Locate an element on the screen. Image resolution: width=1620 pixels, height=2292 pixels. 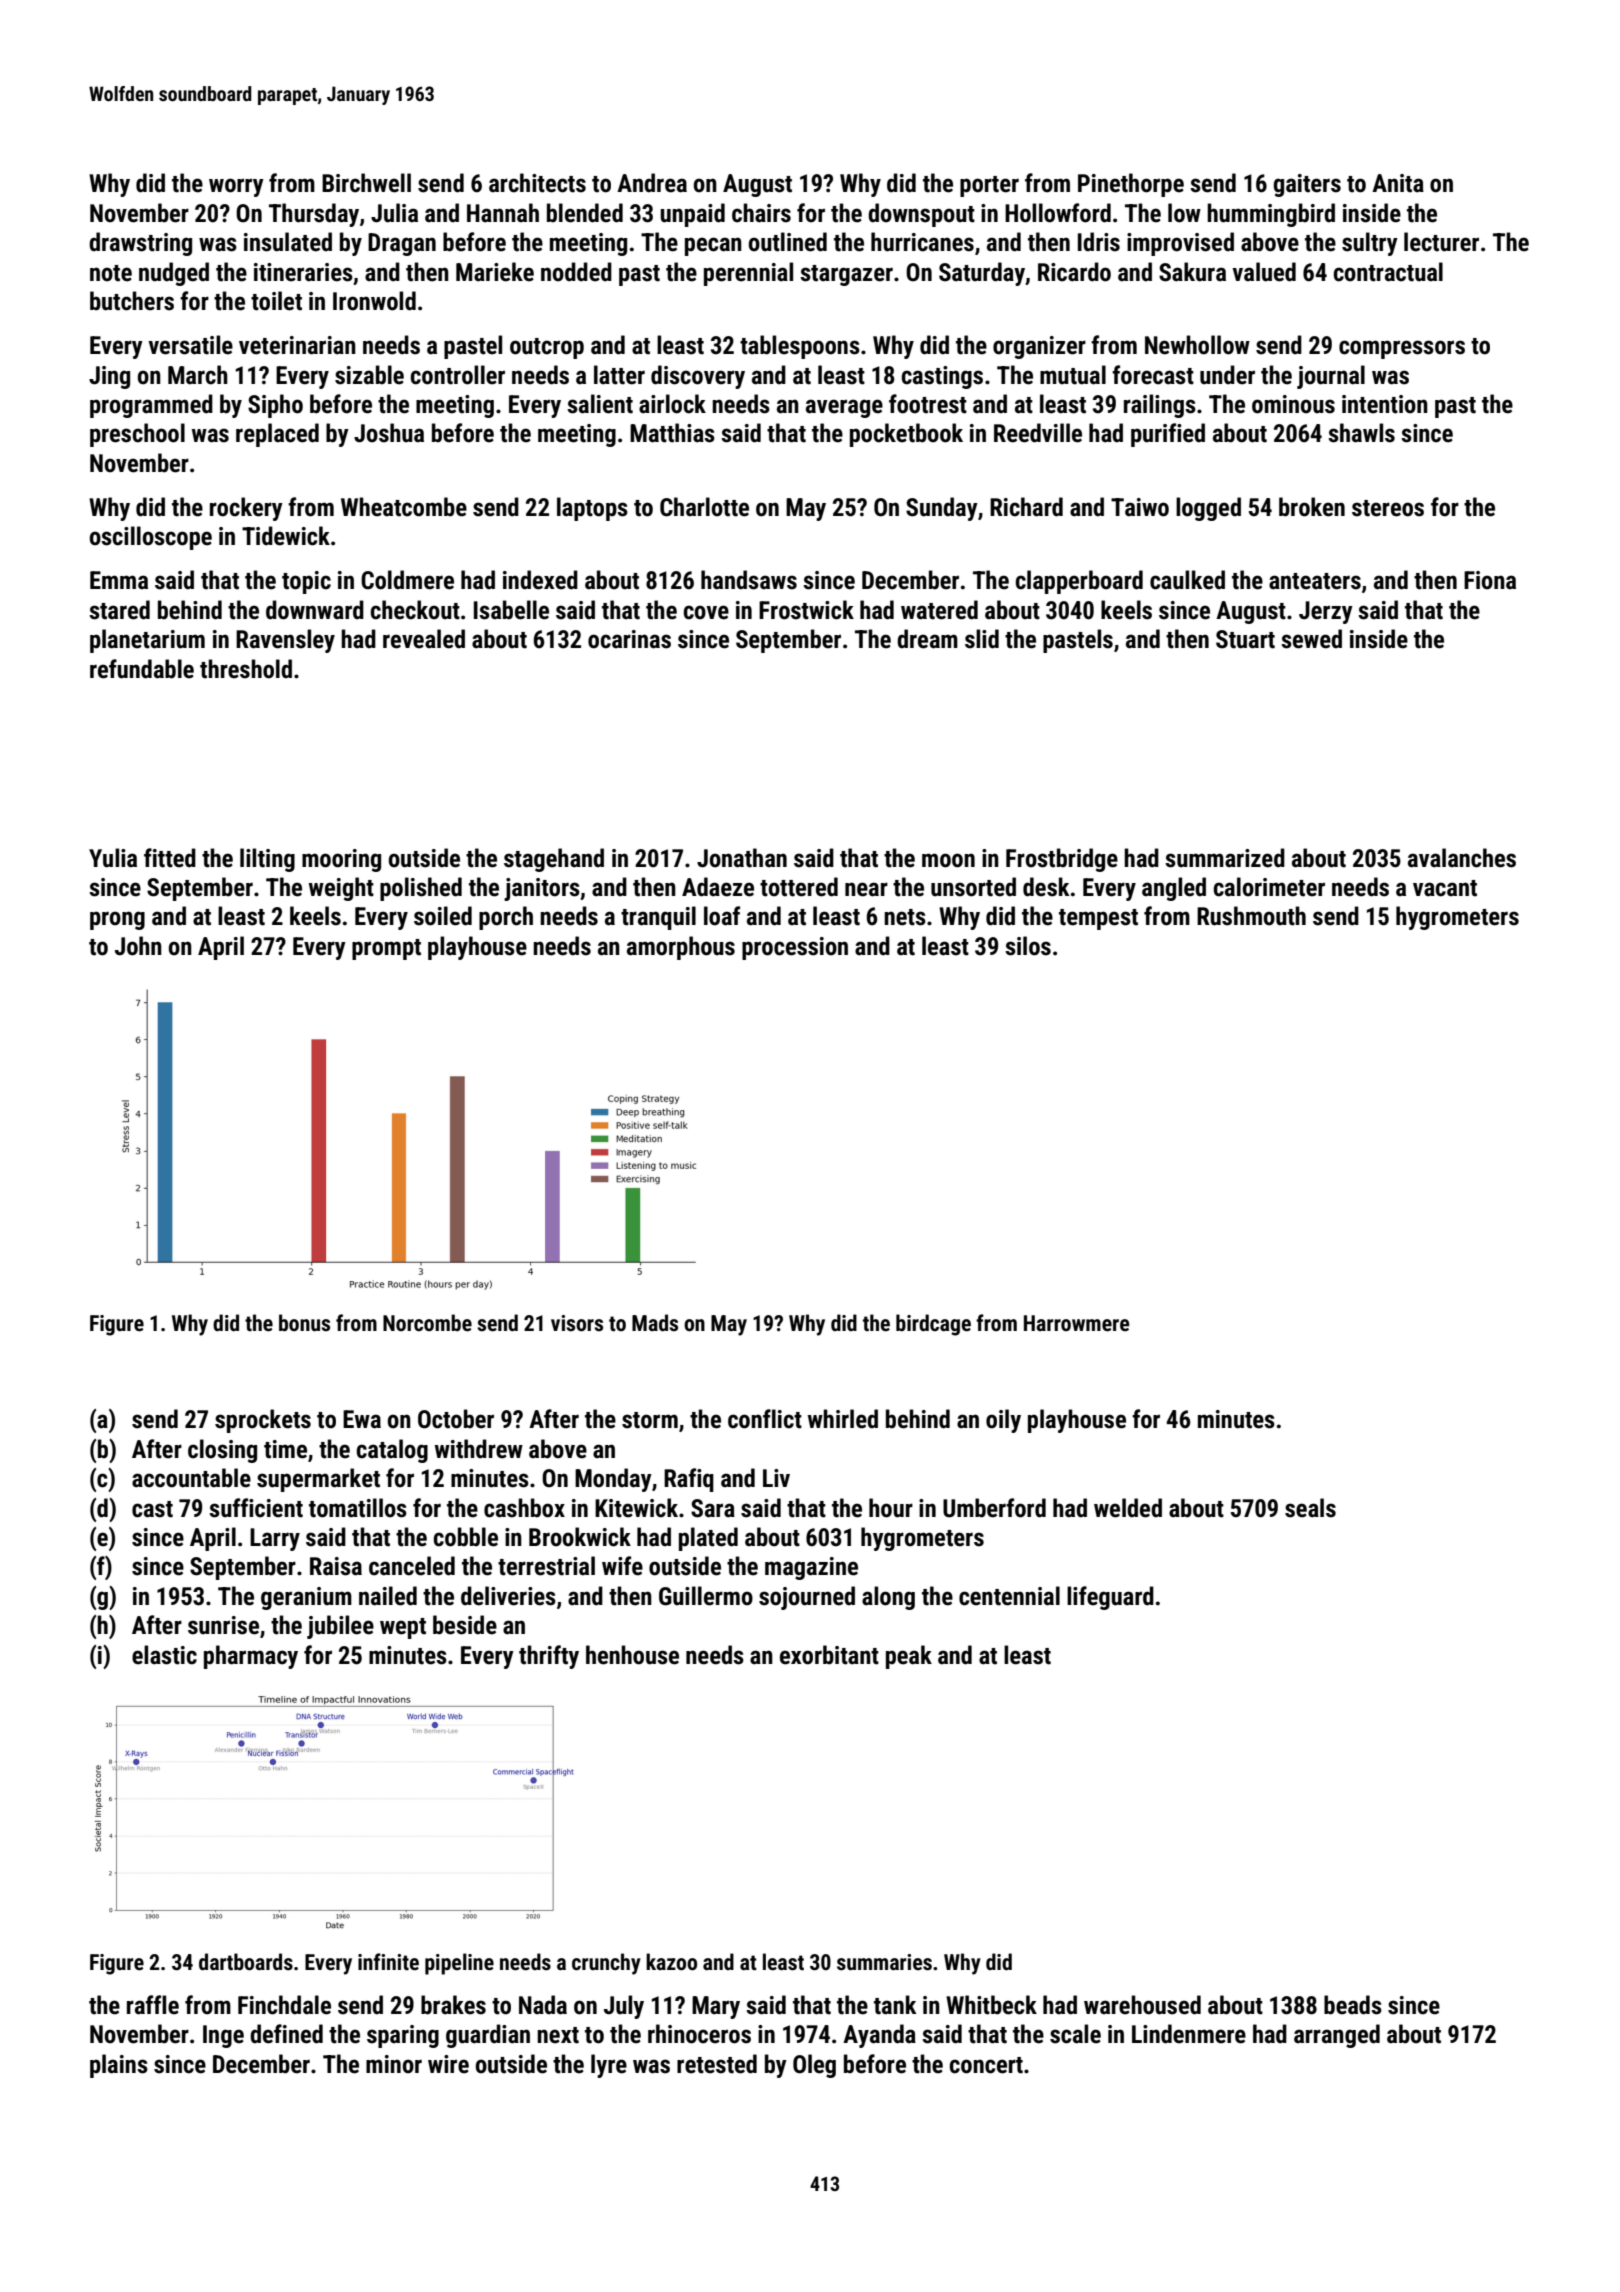
moon is located at coordinates (948, 860).
